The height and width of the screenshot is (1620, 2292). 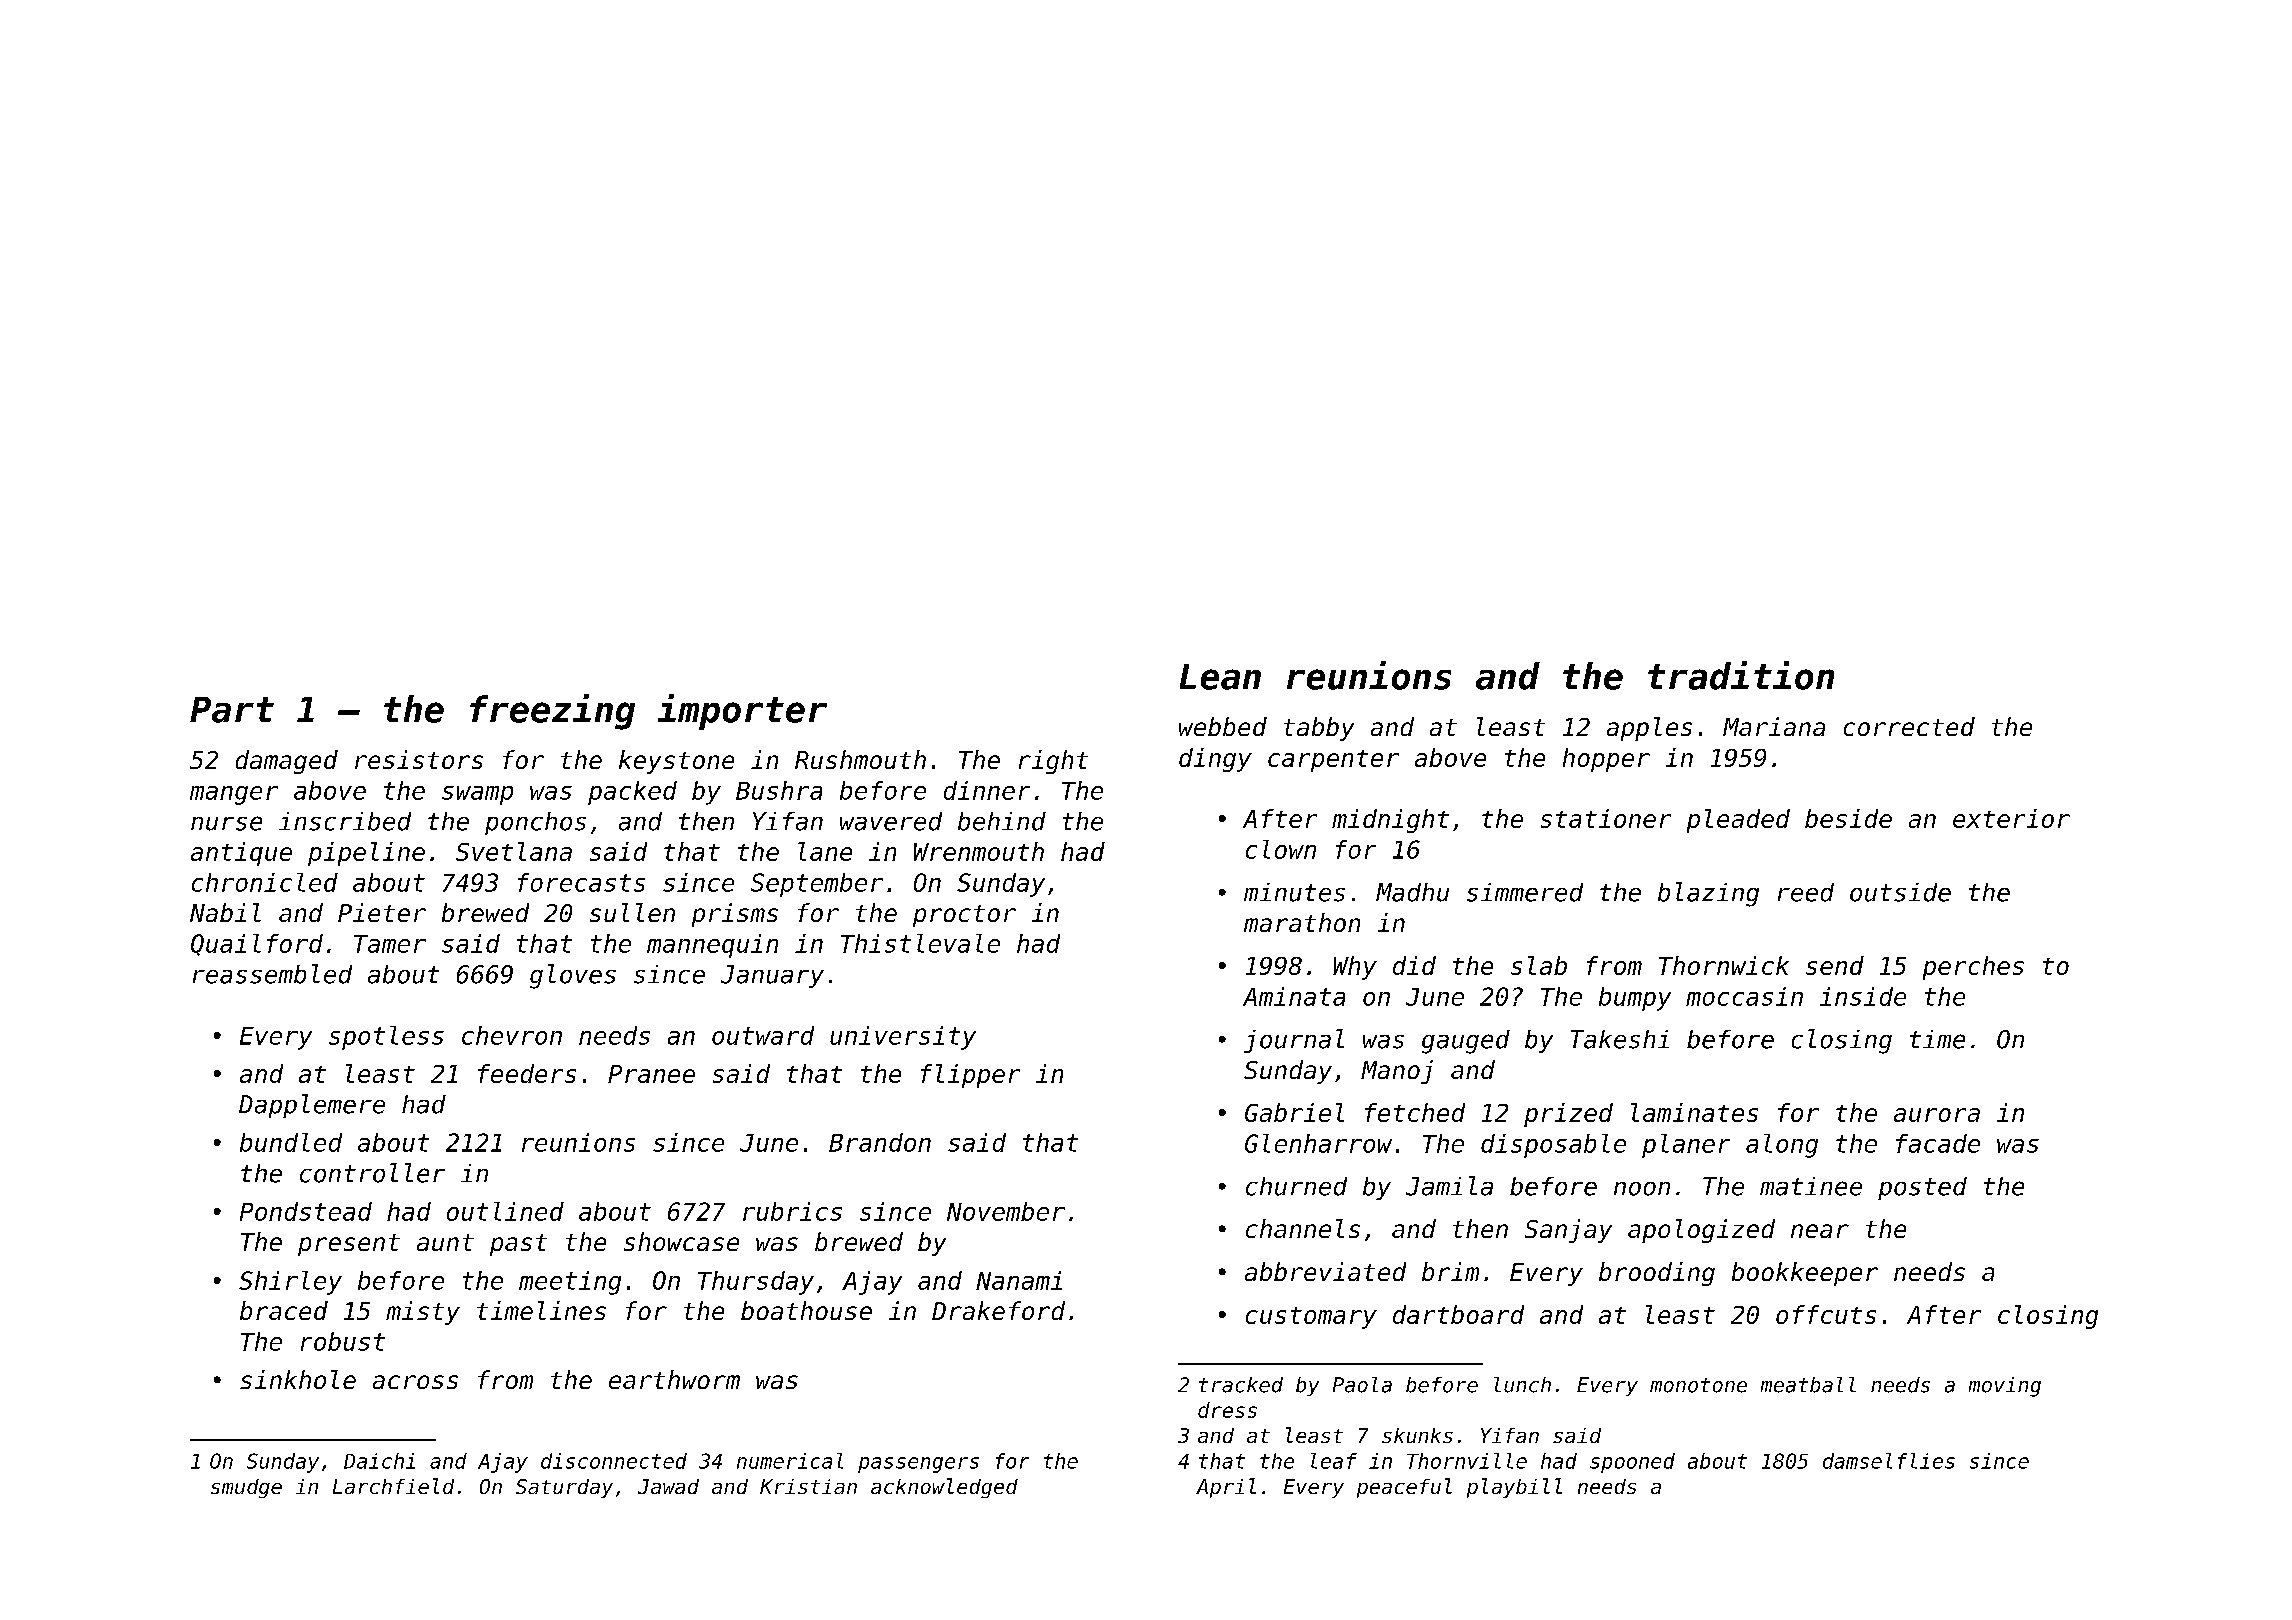 What do you see at coordinates (668, 1486) in the screenshot?
I see `Jawad` at bounding box center [668, 1486].
